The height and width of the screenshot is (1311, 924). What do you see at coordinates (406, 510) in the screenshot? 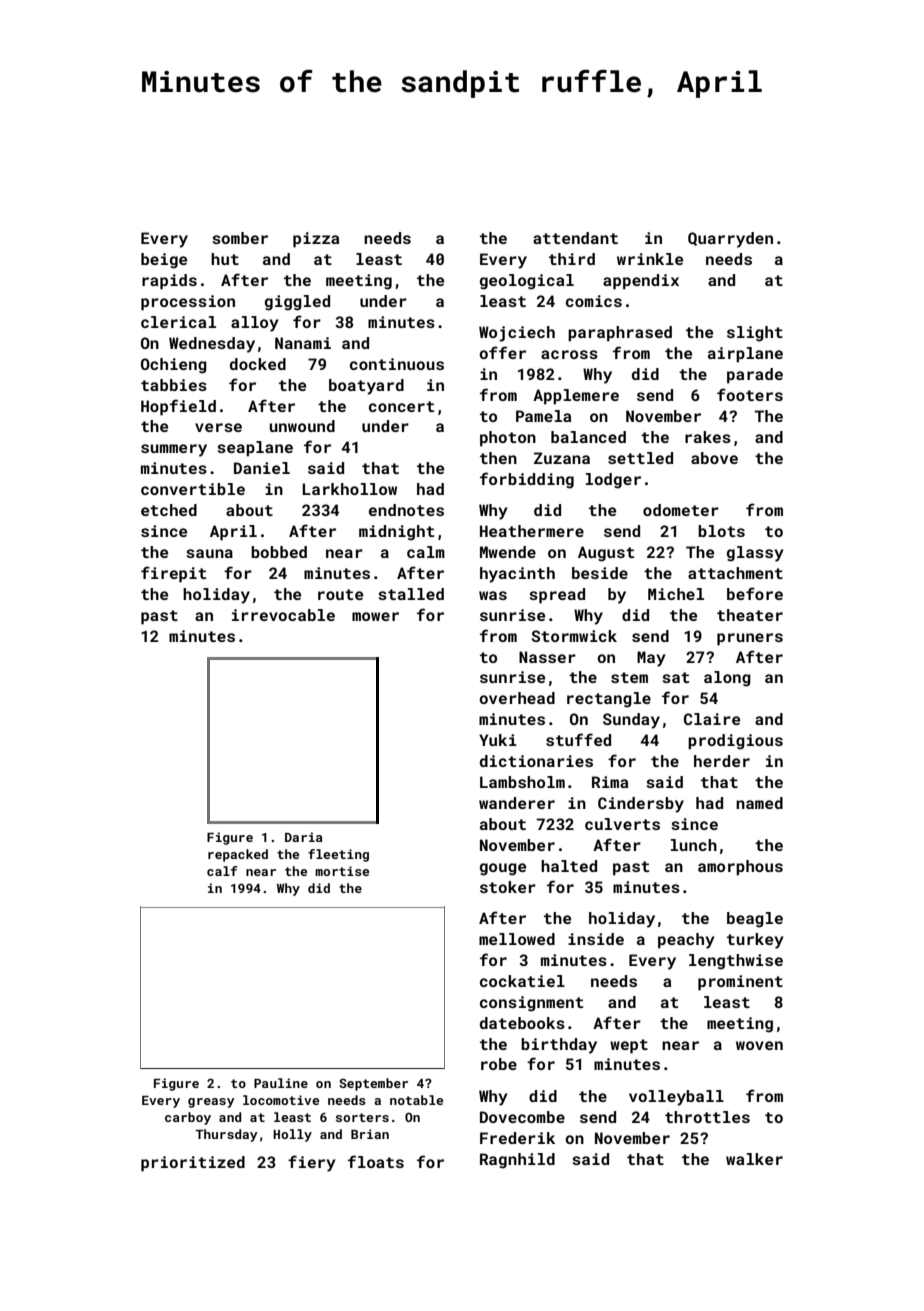
I see `endnotes` at bounding box center [406, 510].
